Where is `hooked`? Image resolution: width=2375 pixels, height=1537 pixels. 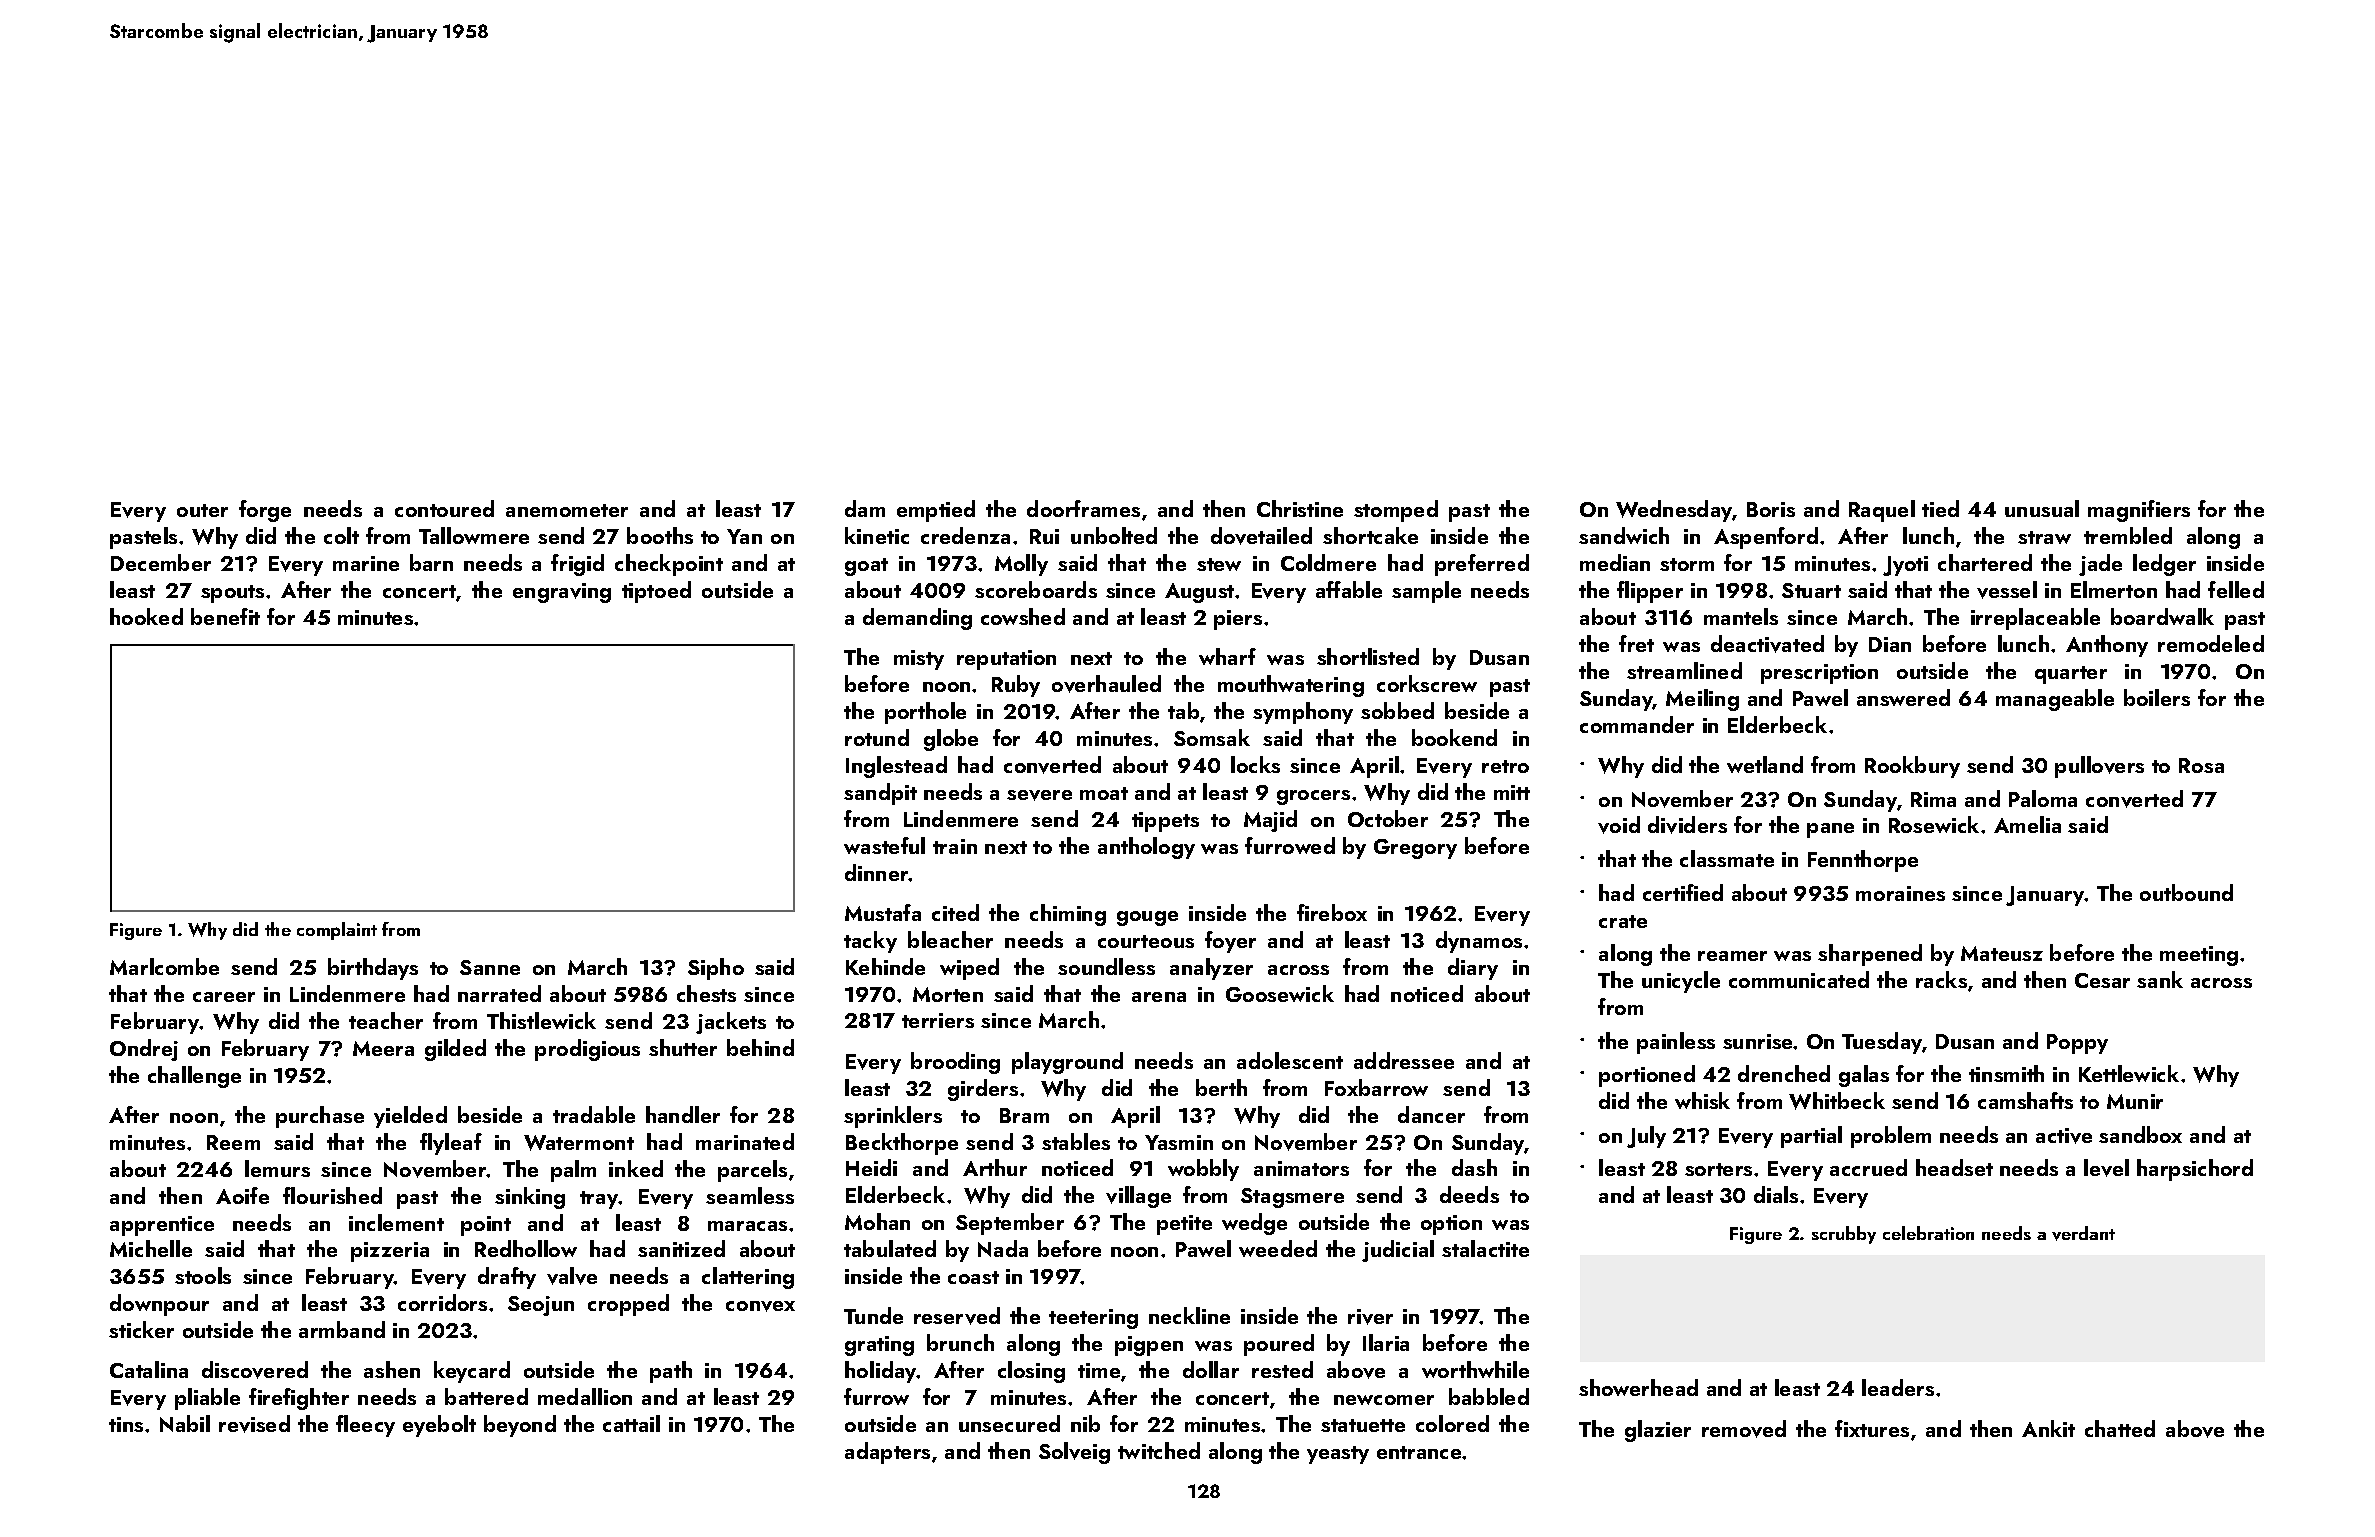
hooked is located at coordinates (146, 616).
